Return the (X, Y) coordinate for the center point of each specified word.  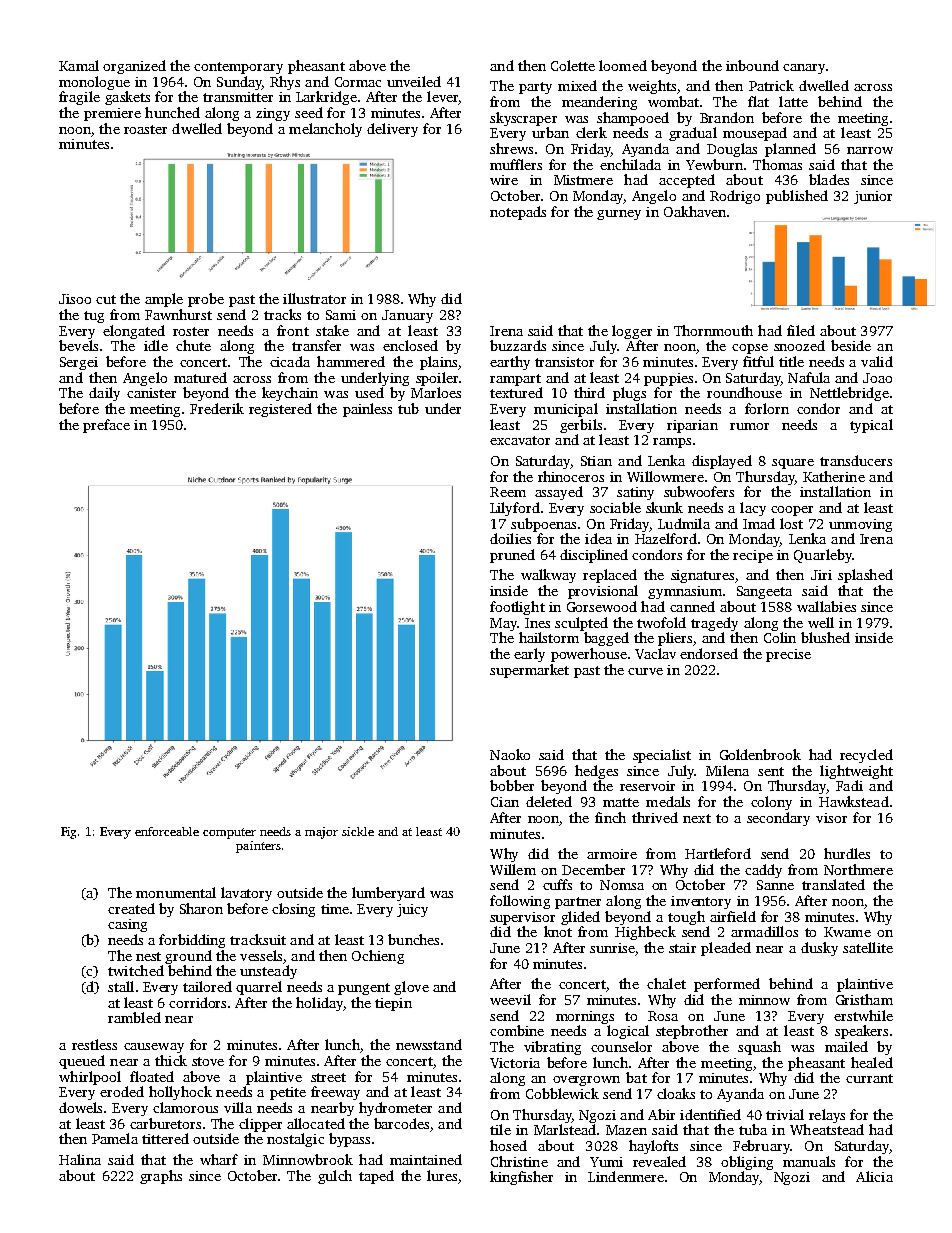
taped (376, 1177)
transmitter (238, 97)
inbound (752, 65)
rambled (134, 1017)
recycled (866, 756)
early (529, 655)
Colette (573, 65)
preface (106, 426)
